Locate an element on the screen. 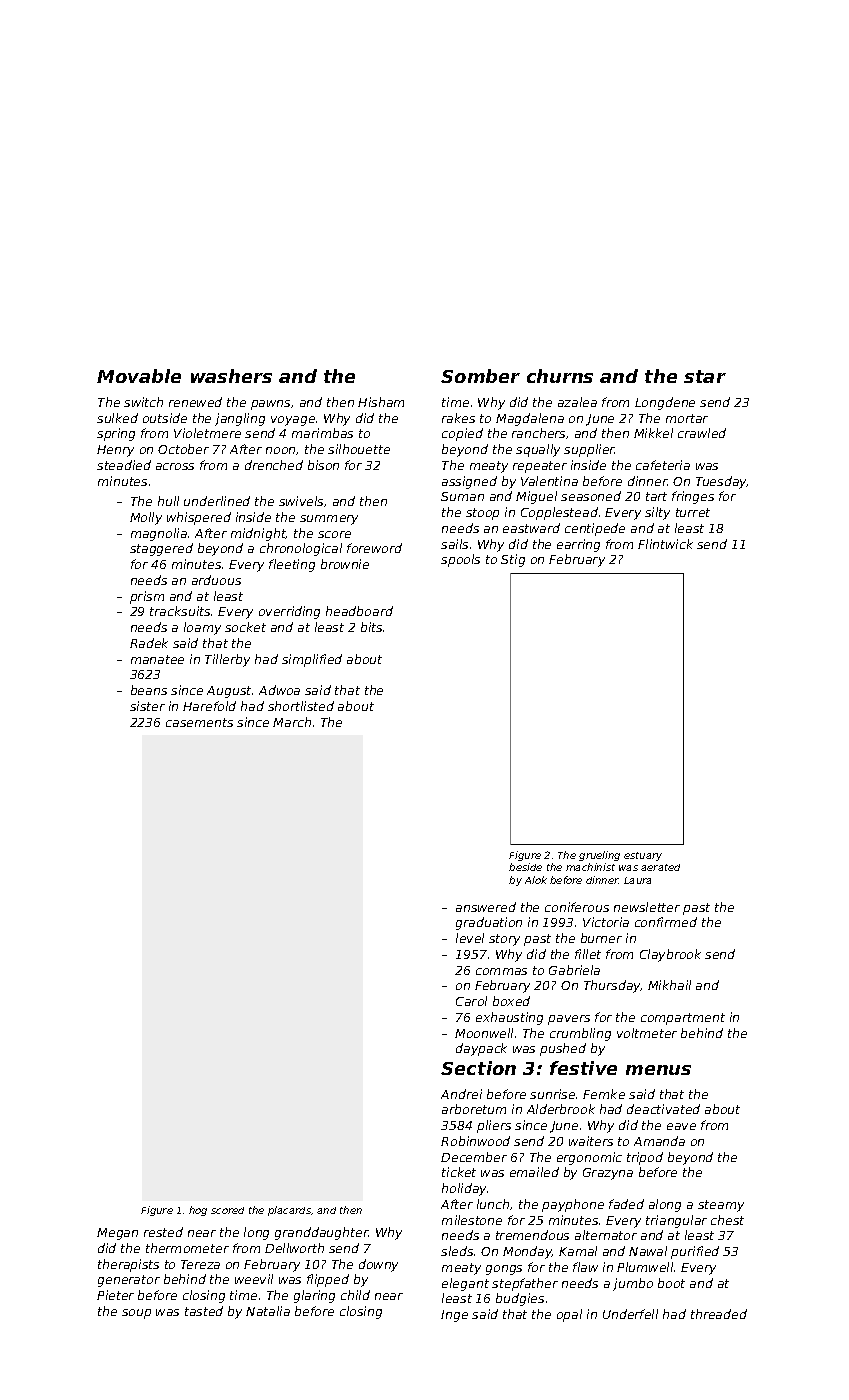 This screenshot has width=849, height=1400. Natalia is located at coordinates (268, 1311).
